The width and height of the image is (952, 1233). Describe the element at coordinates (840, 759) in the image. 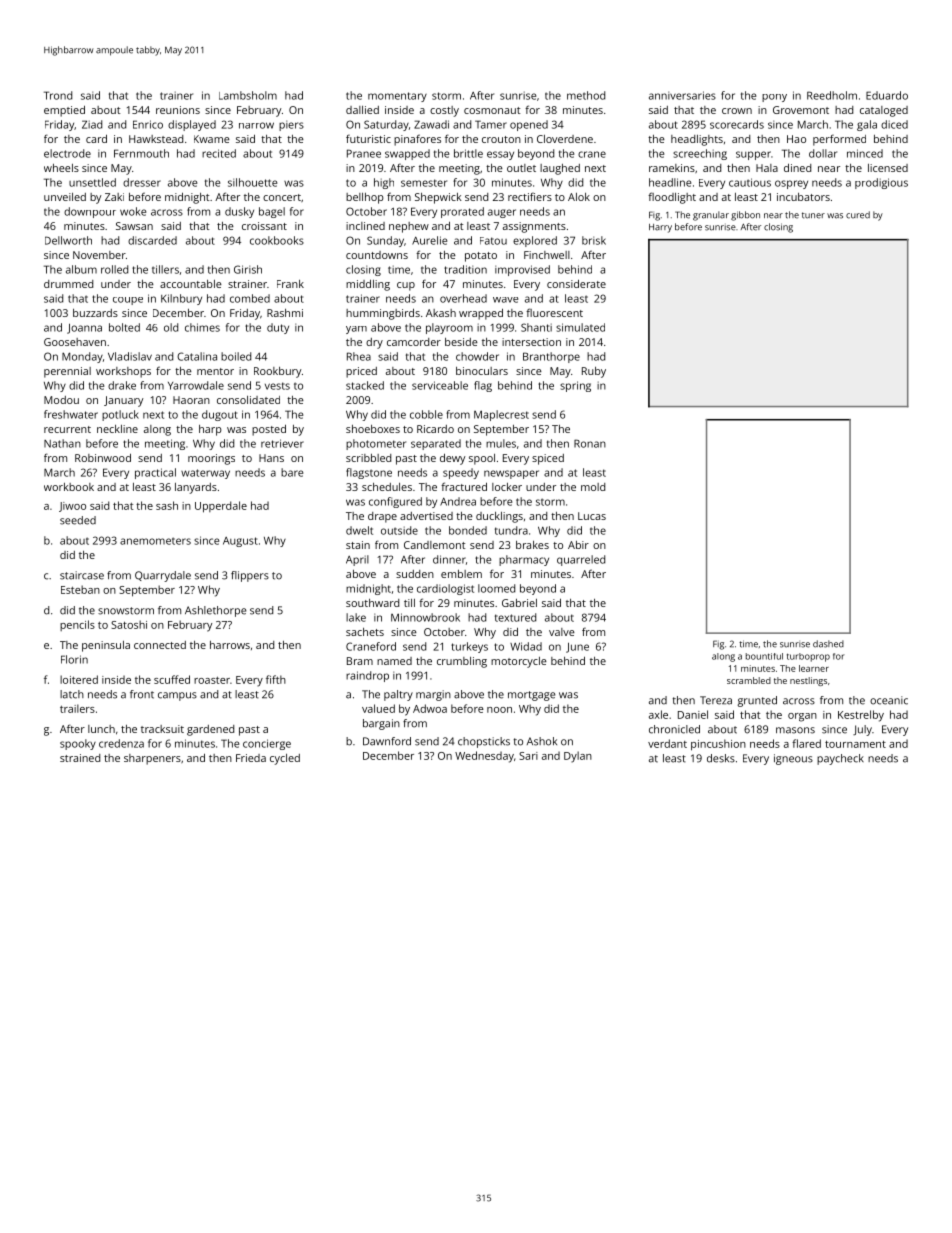

I see `paycheck` at that location.
